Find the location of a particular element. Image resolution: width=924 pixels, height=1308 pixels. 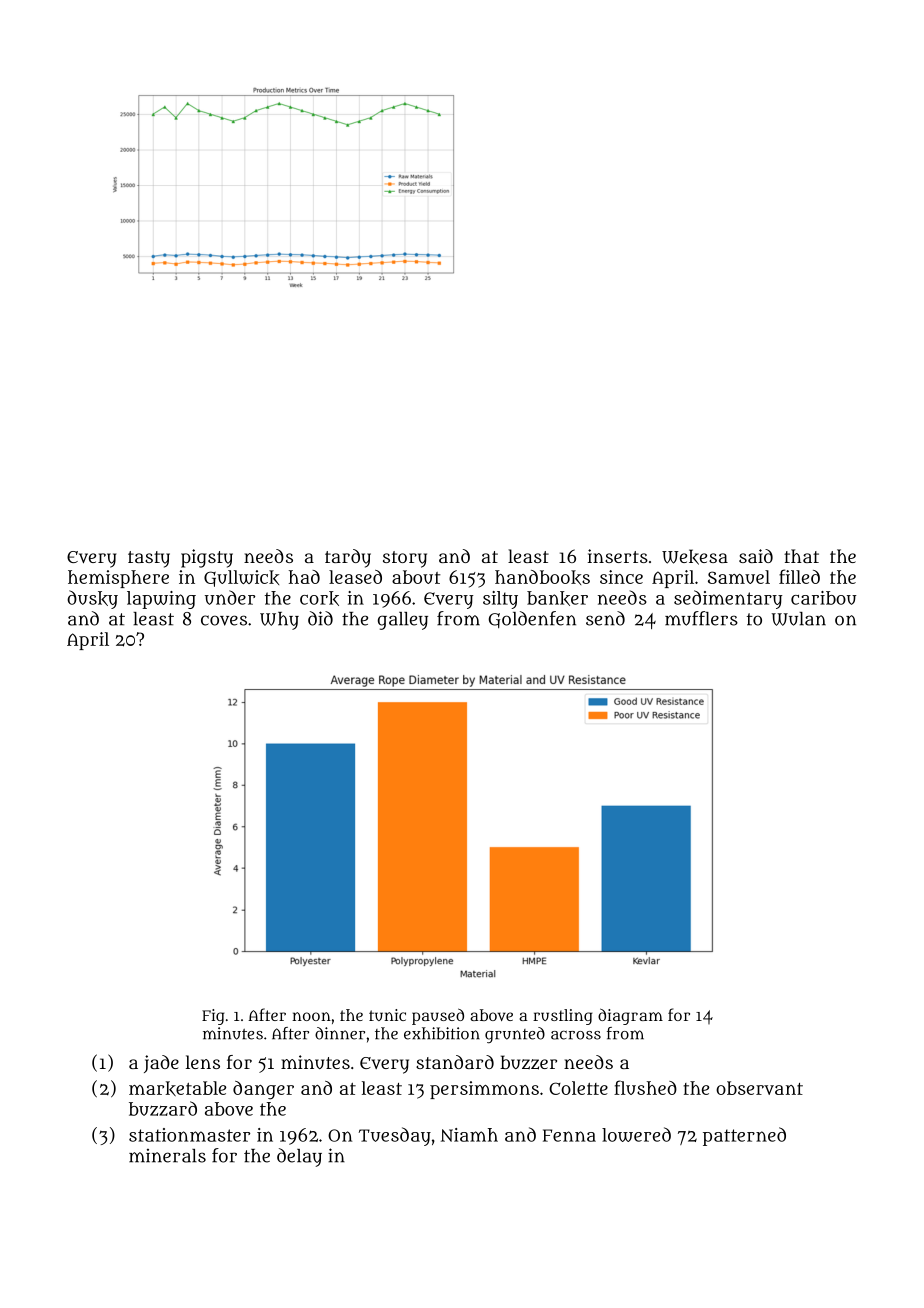

tasty is located at coordinates (149, 559).
